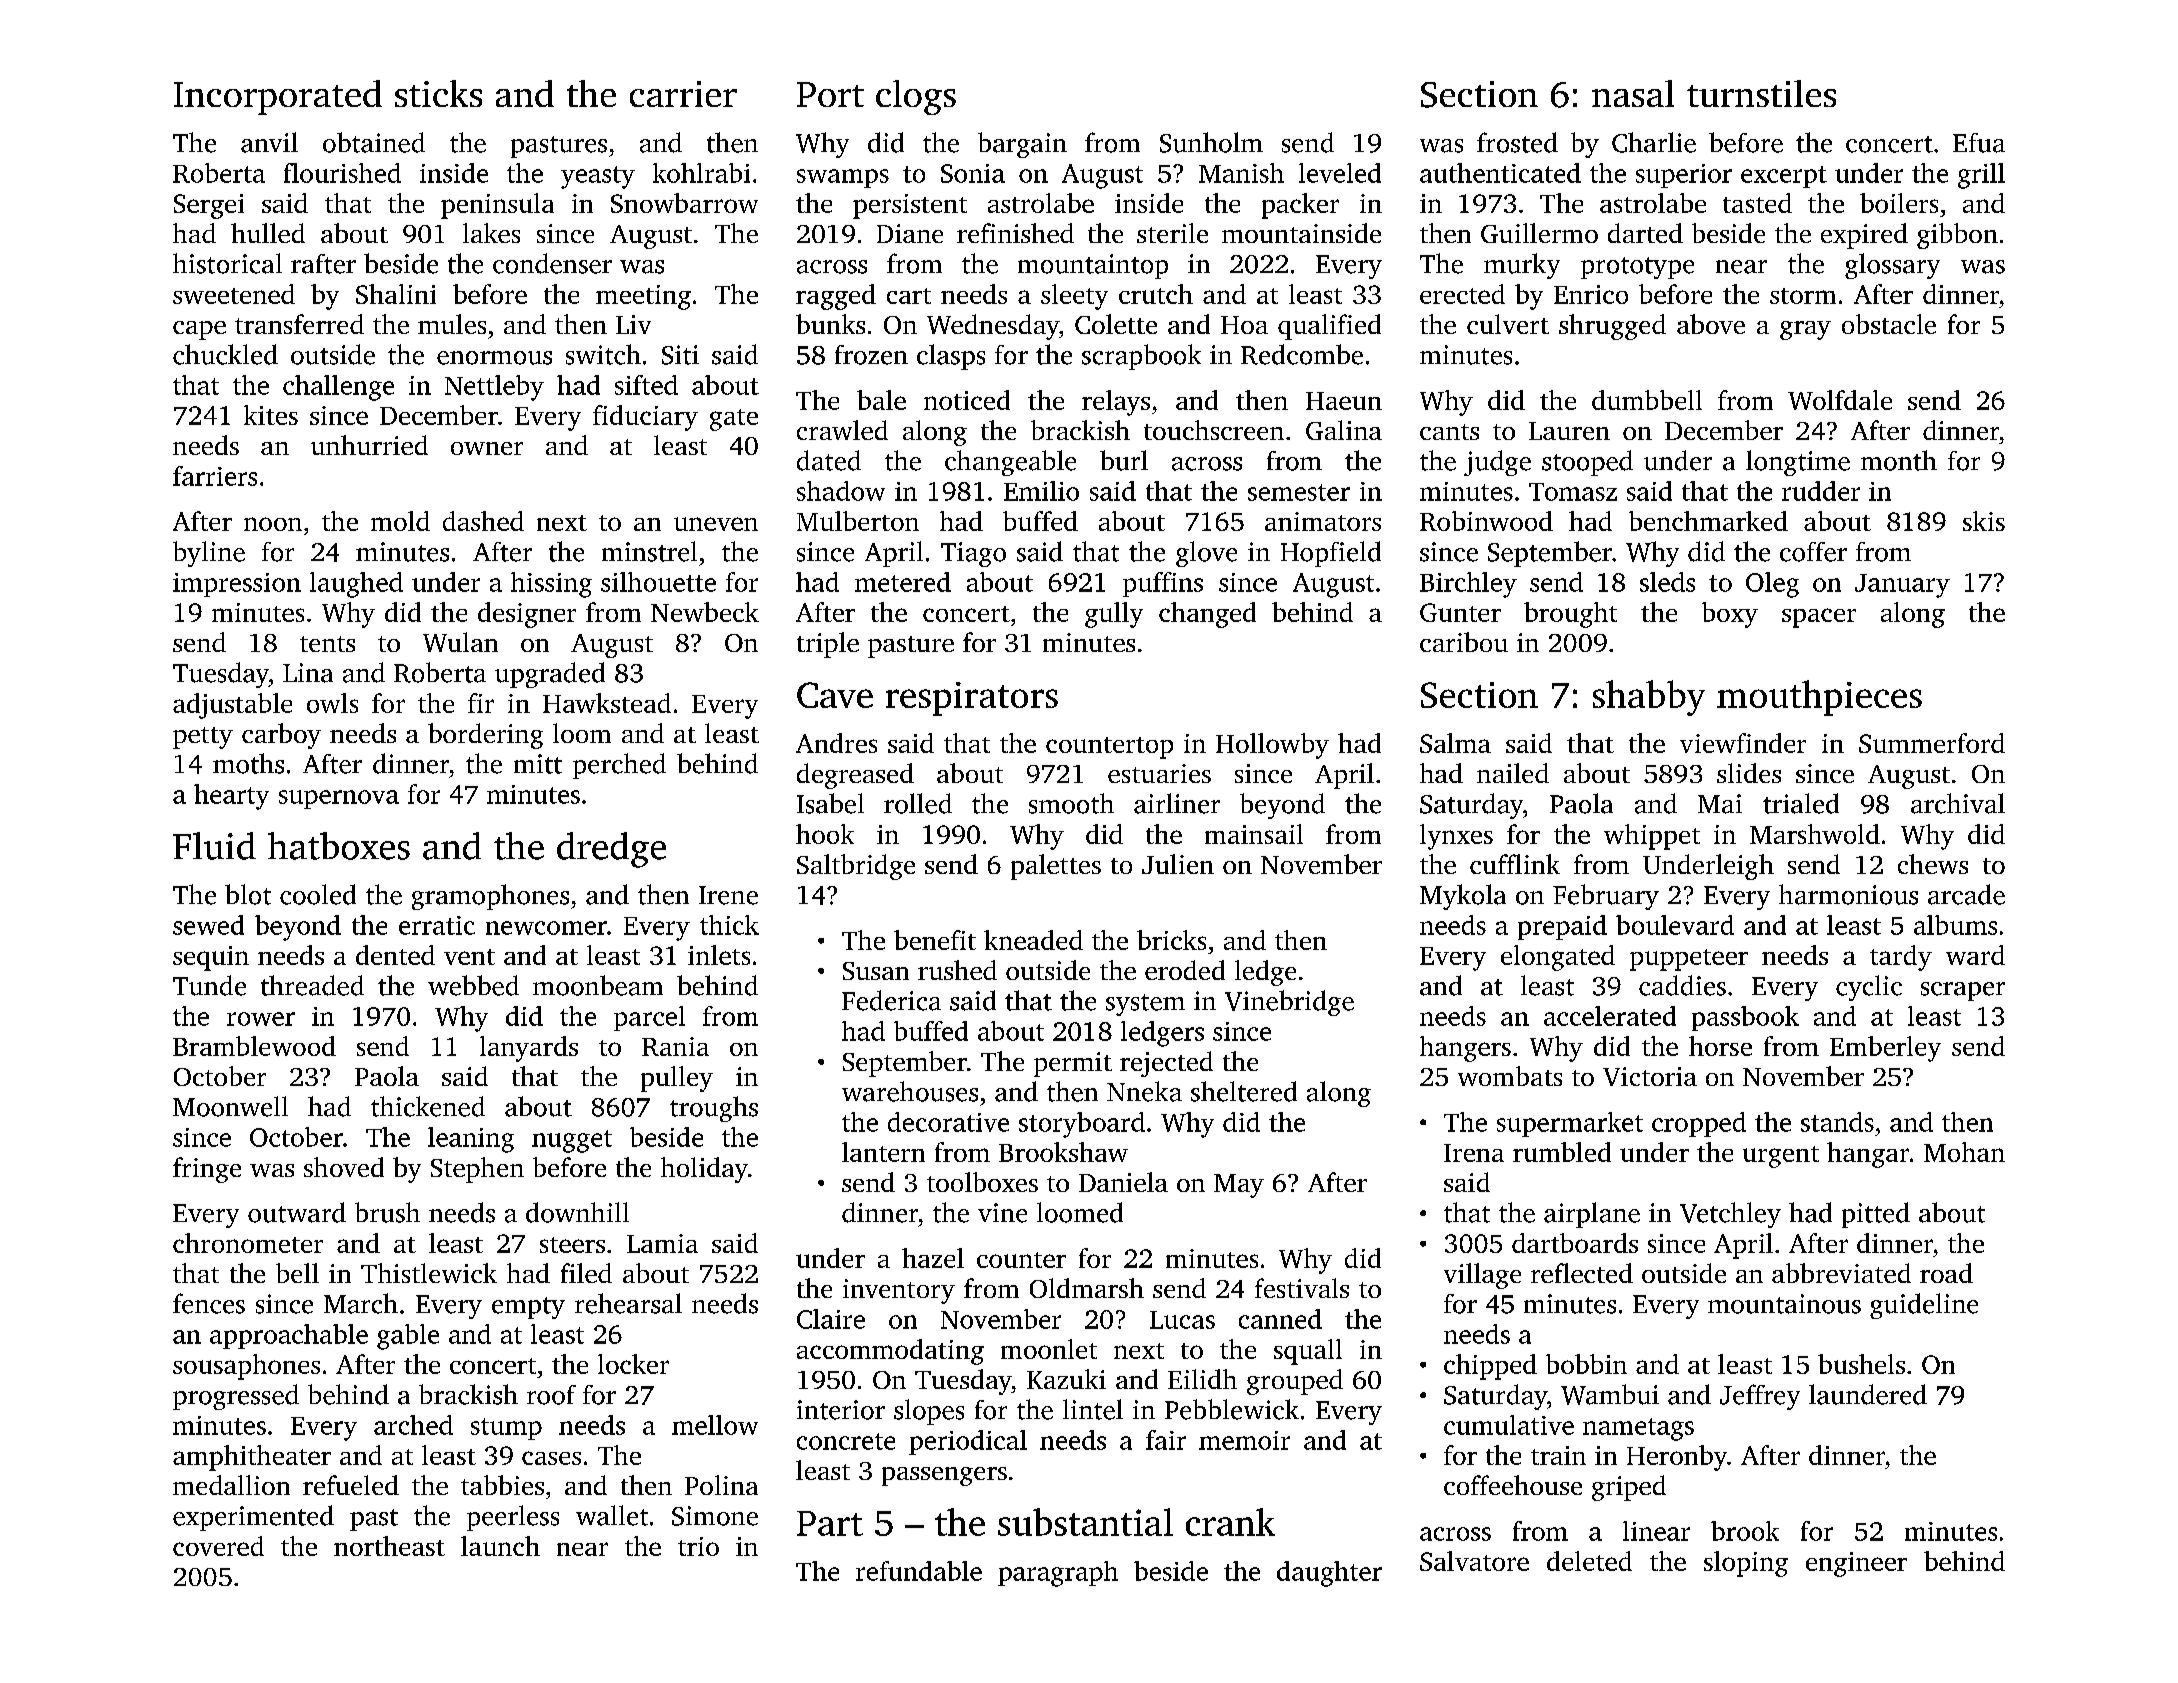 This screenshot has height=1683, width=2178. Describe the element at coordinates (232, 706) in the screenshot. I see `adjustable` at that location.
